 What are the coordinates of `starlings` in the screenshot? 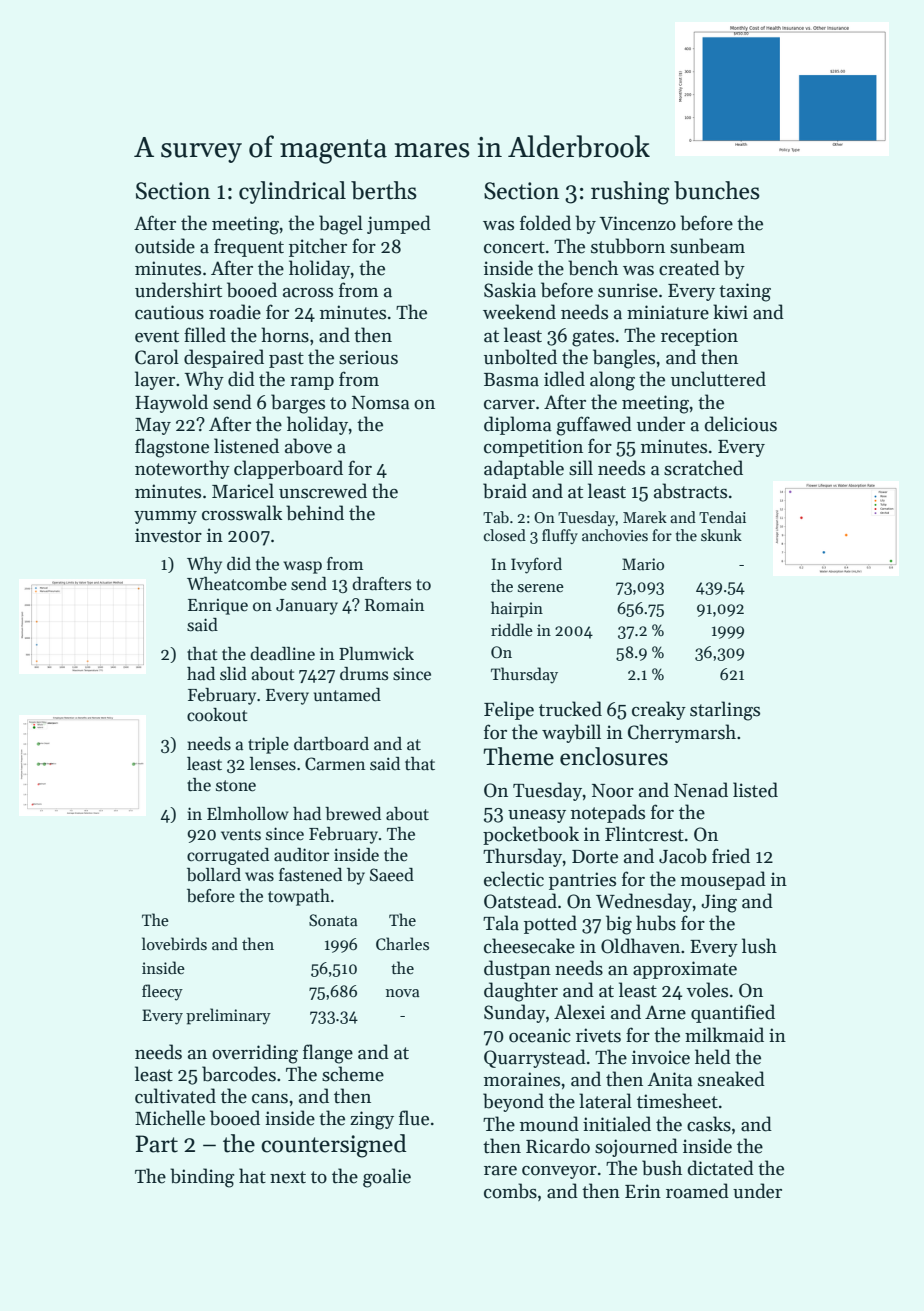 It's located at (725, 711).
